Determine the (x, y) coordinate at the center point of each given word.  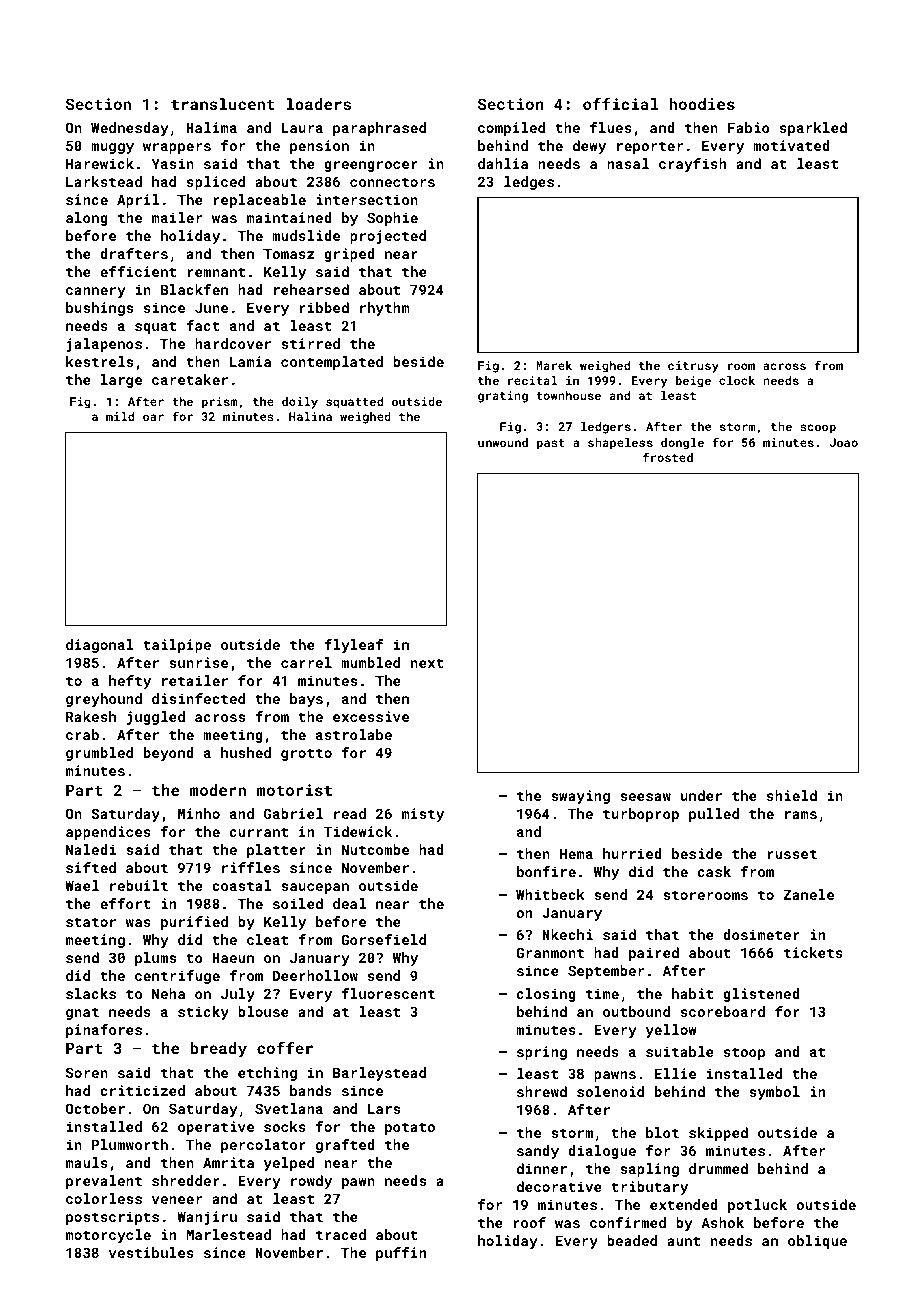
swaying (580, 797)
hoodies (702, 104)
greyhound (104, 700)
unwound (503, 442)
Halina (310, 416)
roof (530, 1222)
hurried (632, 853)
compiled (511, 129)
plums (155, 959)
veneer (177, 1200)
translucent (223, 104)
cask (714, 871)
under (701, 795)
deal (349, 903)
